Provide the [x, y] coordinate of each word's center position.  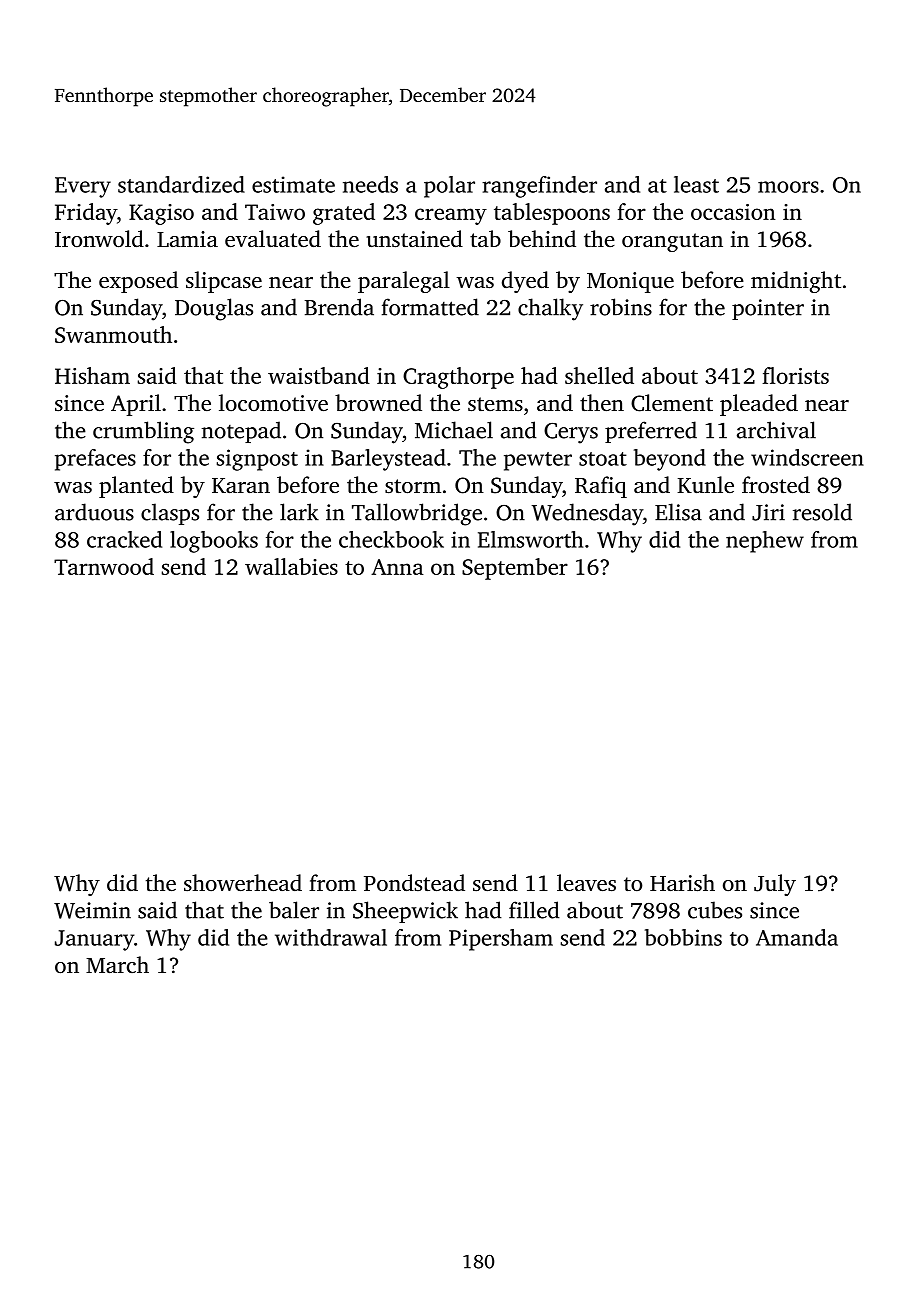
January [94, 940]
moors [788, 187]
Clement [672, 403]
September [515, 569]
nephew [765, 542]
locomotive [273, 403]
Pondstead [414, 883]
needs [370, 184]
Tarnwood [104, 566]
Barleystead [388, 460]
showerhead [243, 883]
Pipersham [501, 940]
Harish [682, 883]
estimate [293, 184]
